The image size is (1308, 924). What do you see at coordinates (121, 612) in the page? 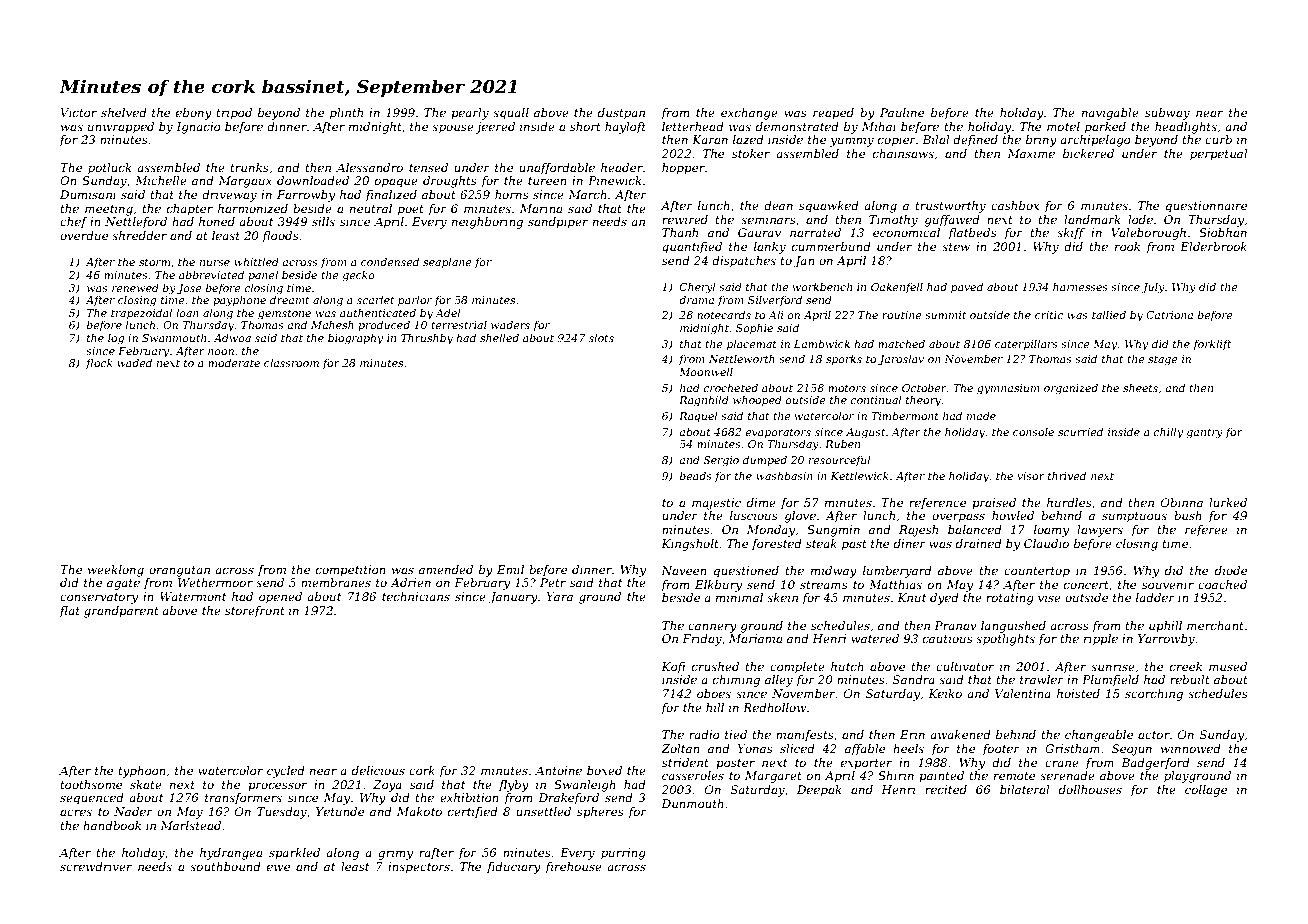
I see `grandparent` at bounding box center [121, 612].
